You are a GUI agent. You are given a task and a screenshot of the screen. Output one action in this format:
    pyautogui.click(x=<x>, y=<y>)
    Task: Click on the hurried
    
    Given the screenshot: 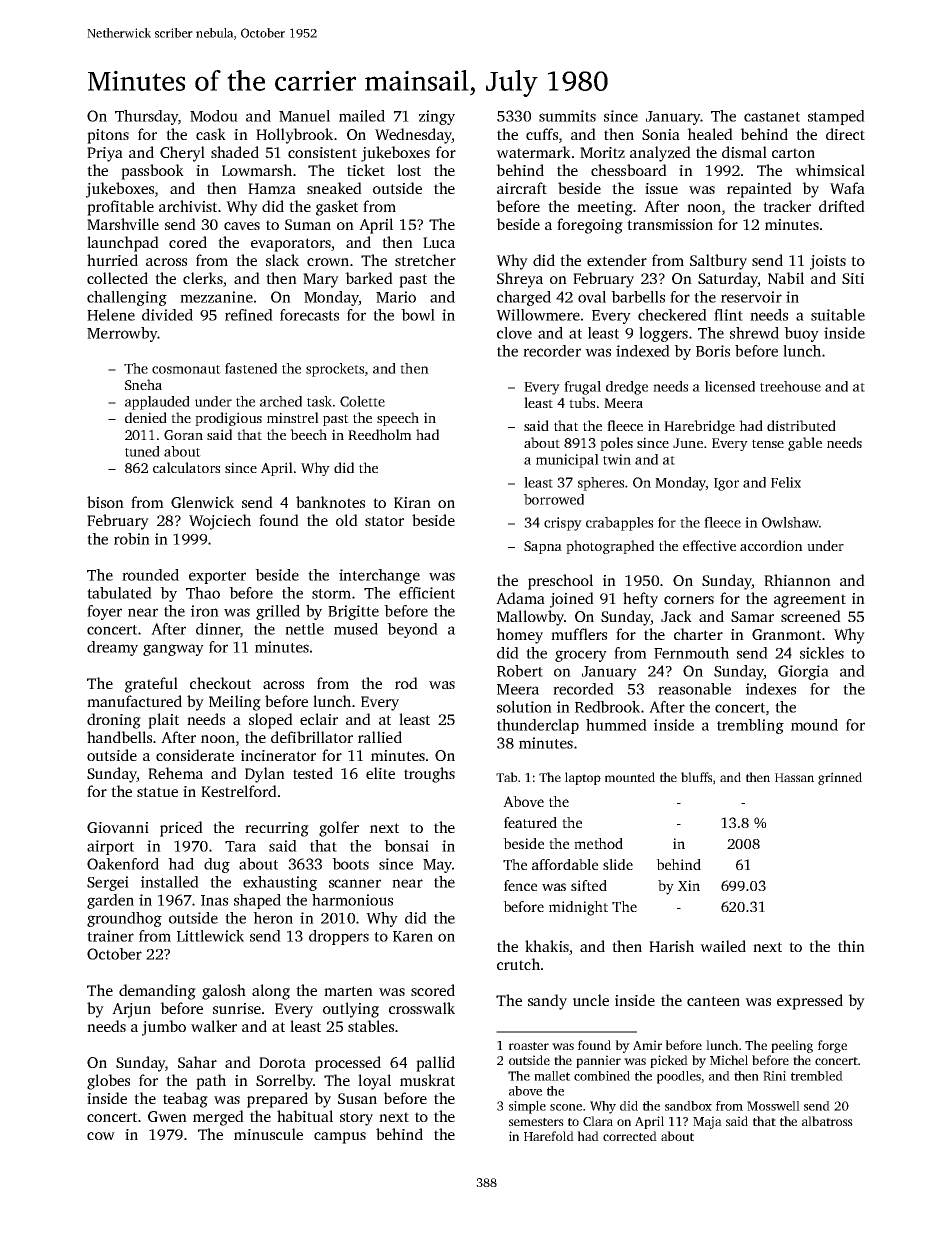 What is the action you would take?
    pyautogui.click(x=112, y=260)
